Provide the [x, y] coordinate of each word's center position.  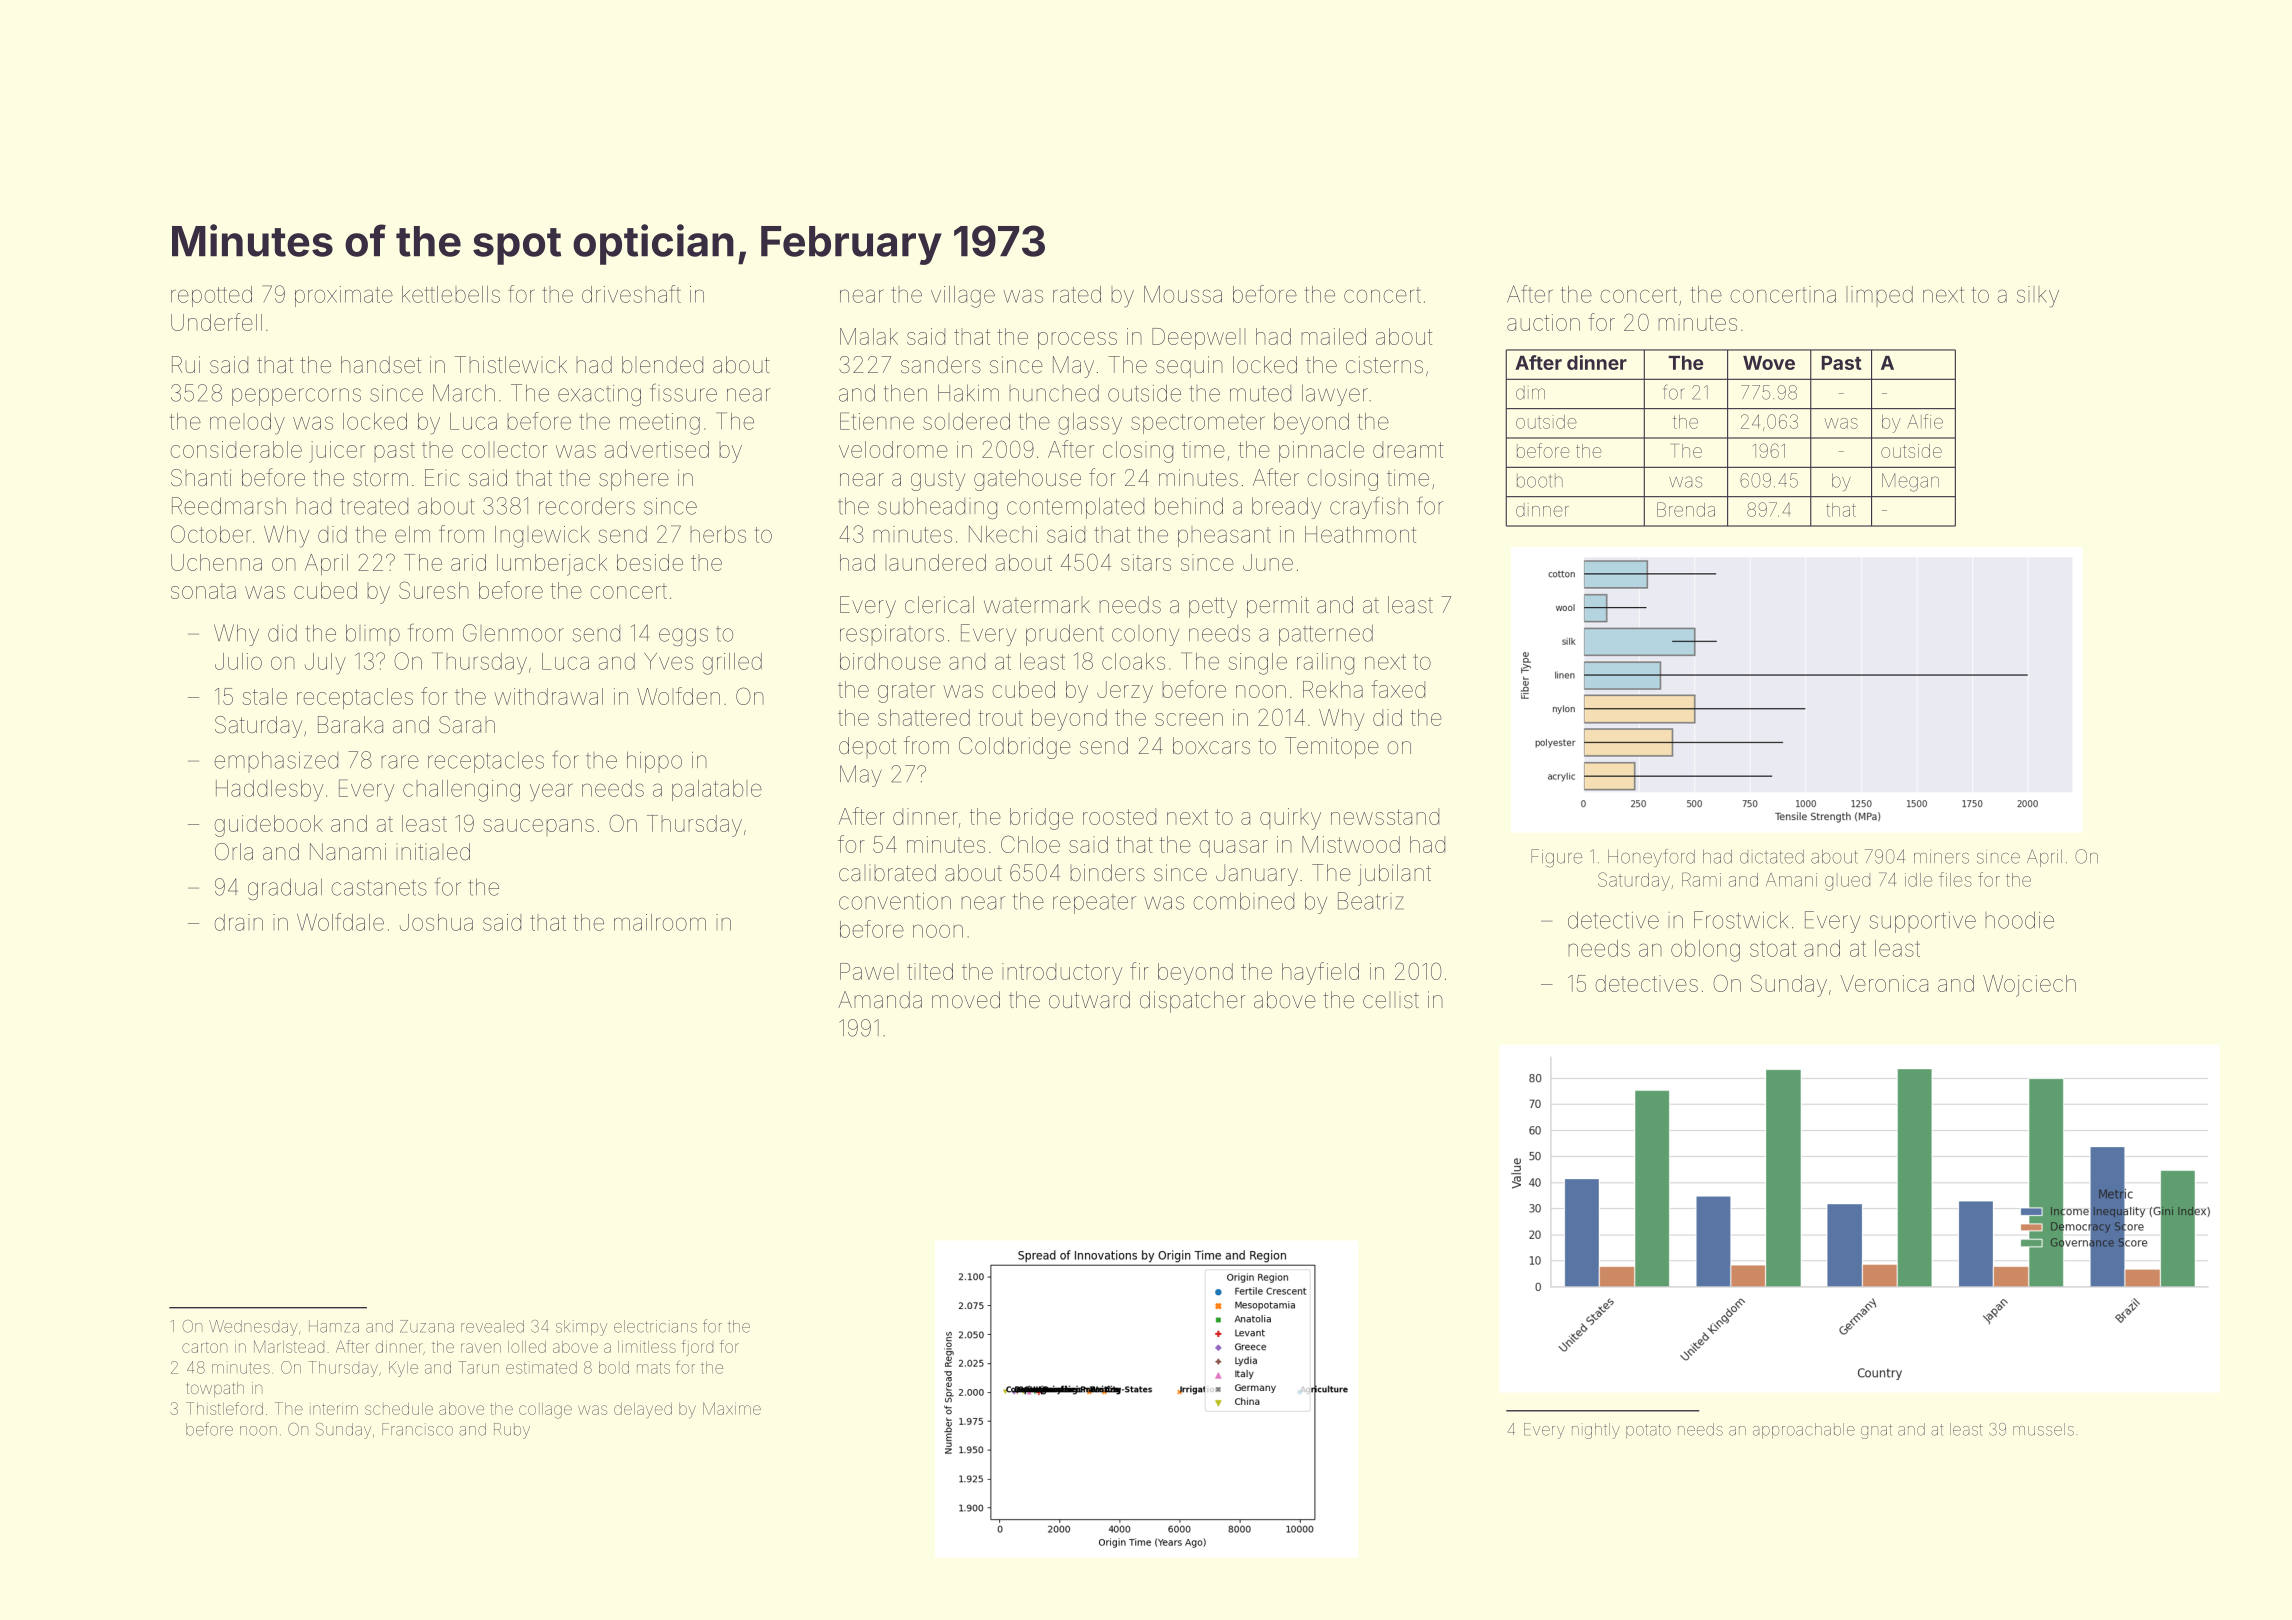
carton [204, 1347]
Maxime [732, 1408]
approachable [1804, 1431]
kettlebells [451, 294]
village [963, 297]
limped [1879, 296]
